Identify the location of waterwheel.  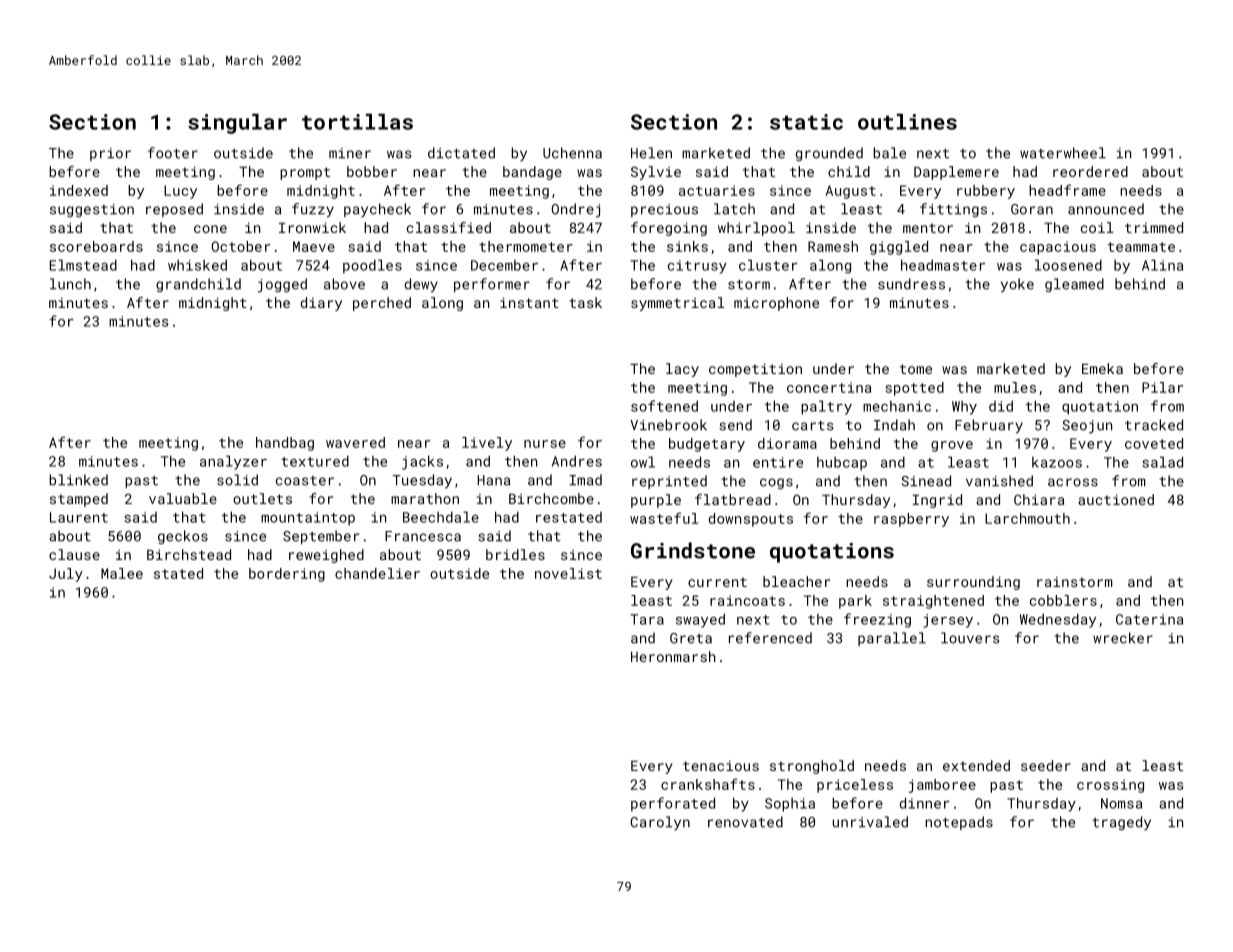
(1063, 153).
